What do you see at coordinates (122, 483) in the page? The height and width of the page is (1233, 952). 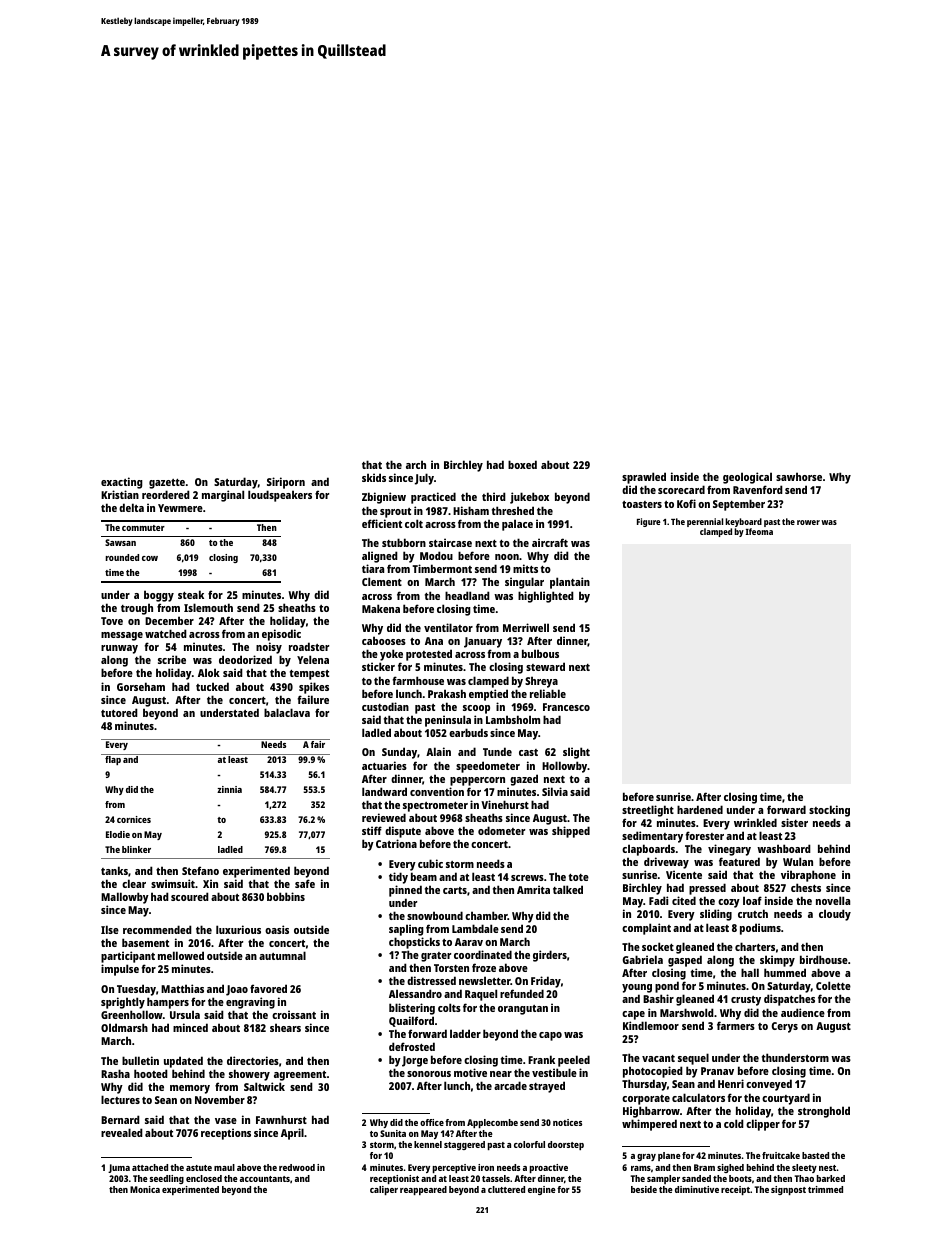 I see `exacting` at bounding box center [122, 483].
